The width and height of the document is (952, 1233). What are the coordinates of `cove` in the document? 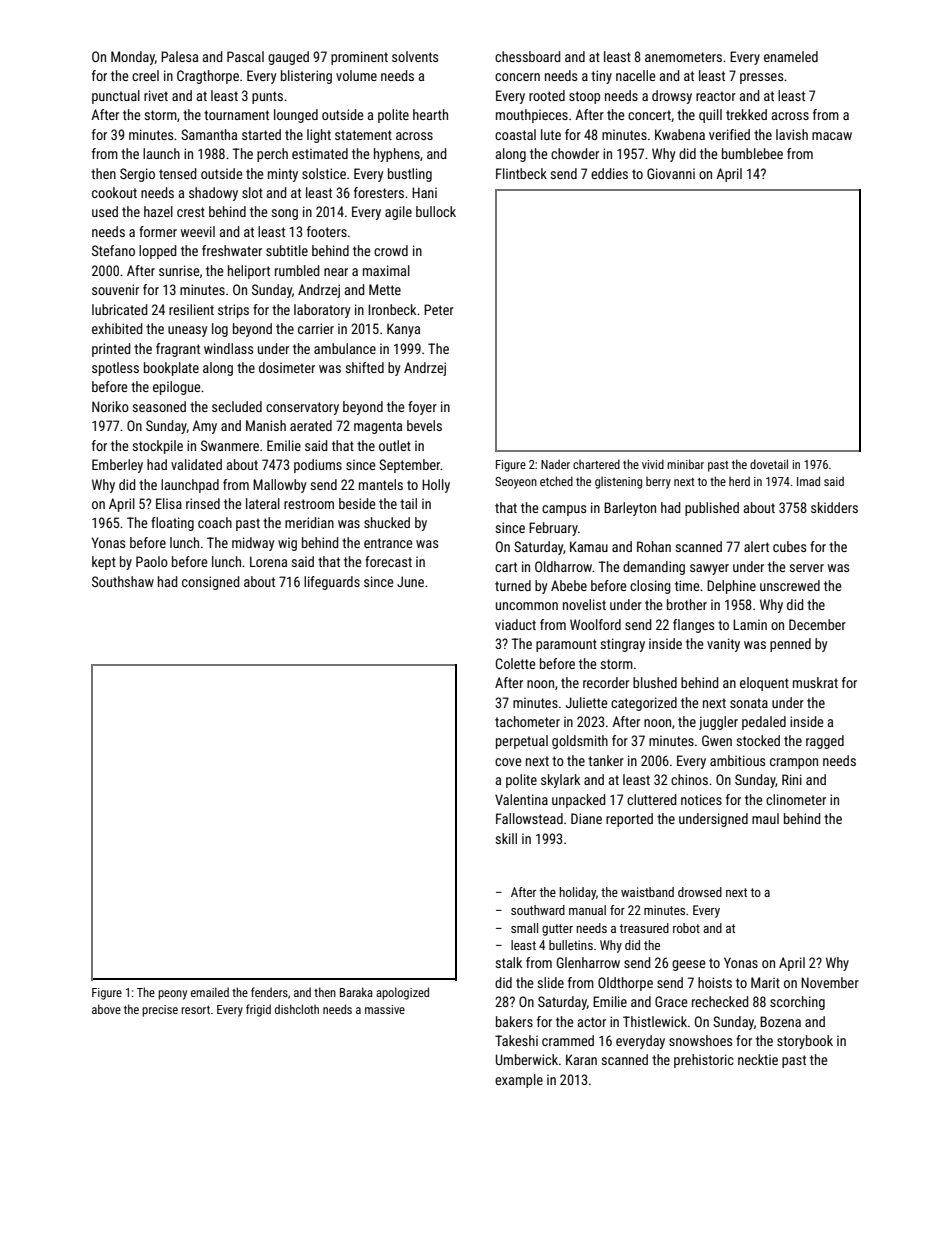 It's located at (508, 762).
